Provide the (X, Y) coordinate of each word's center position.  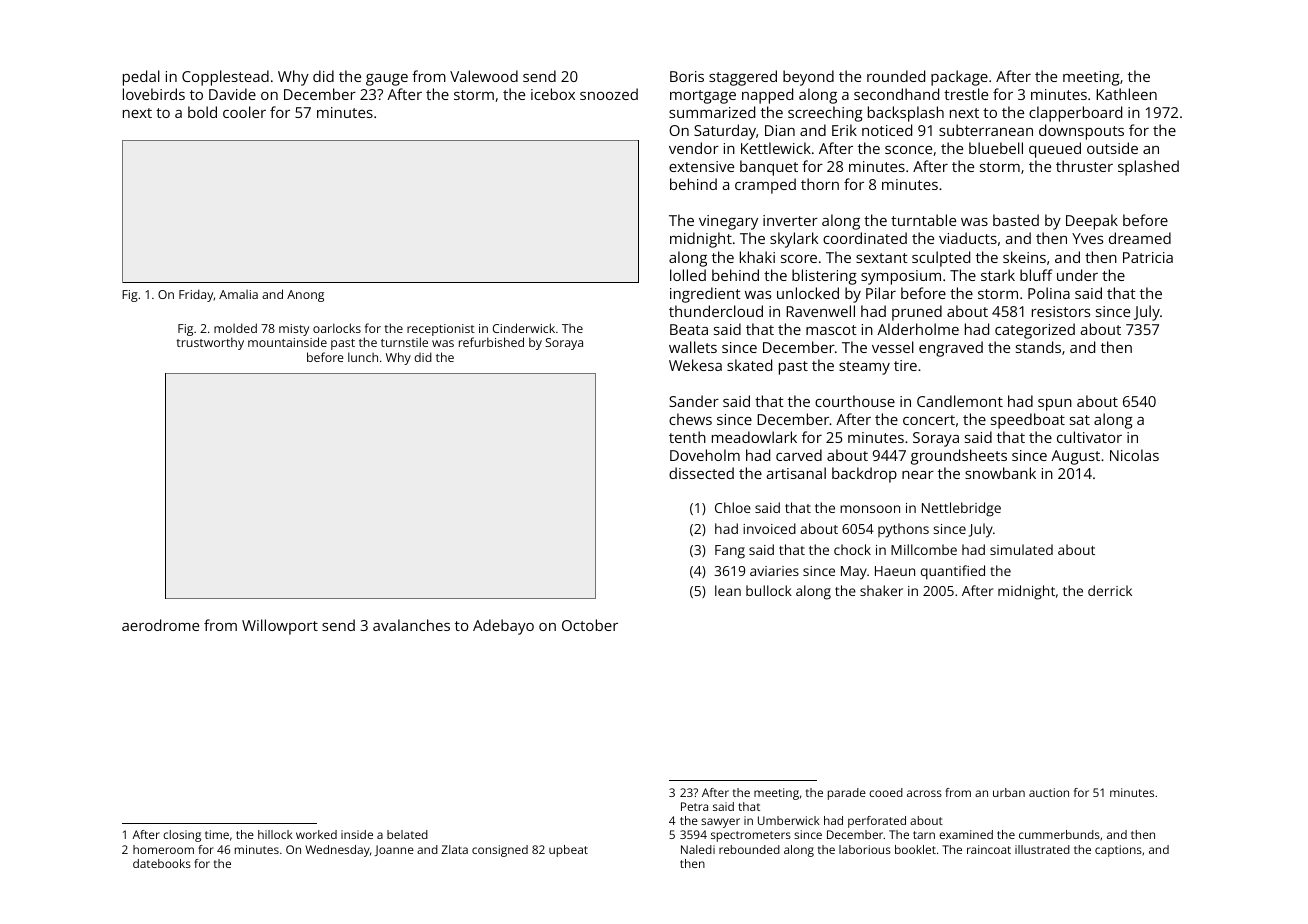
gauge (387, 80)
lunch (363, 357)
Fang (730, 552)
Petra (694, 806)
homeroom (163, 849)
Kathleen (1126, 94)
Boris (687, 76)
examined (966, 834)
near (918, 475)
